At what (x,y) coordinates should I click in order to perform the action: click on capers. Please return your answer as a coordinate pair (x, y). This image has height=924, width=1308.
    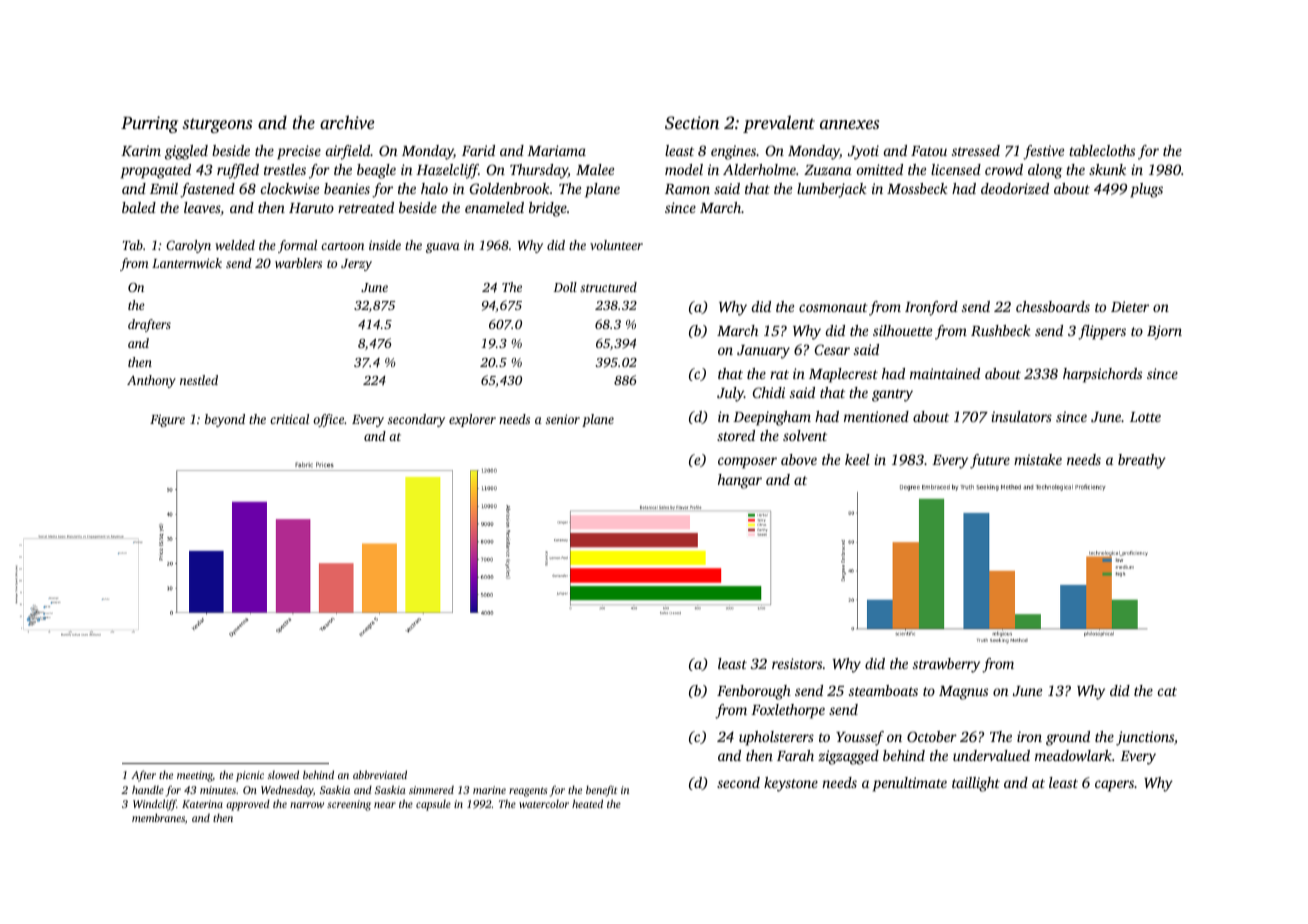
    Looking at the image, I should click on (1114, 786).
